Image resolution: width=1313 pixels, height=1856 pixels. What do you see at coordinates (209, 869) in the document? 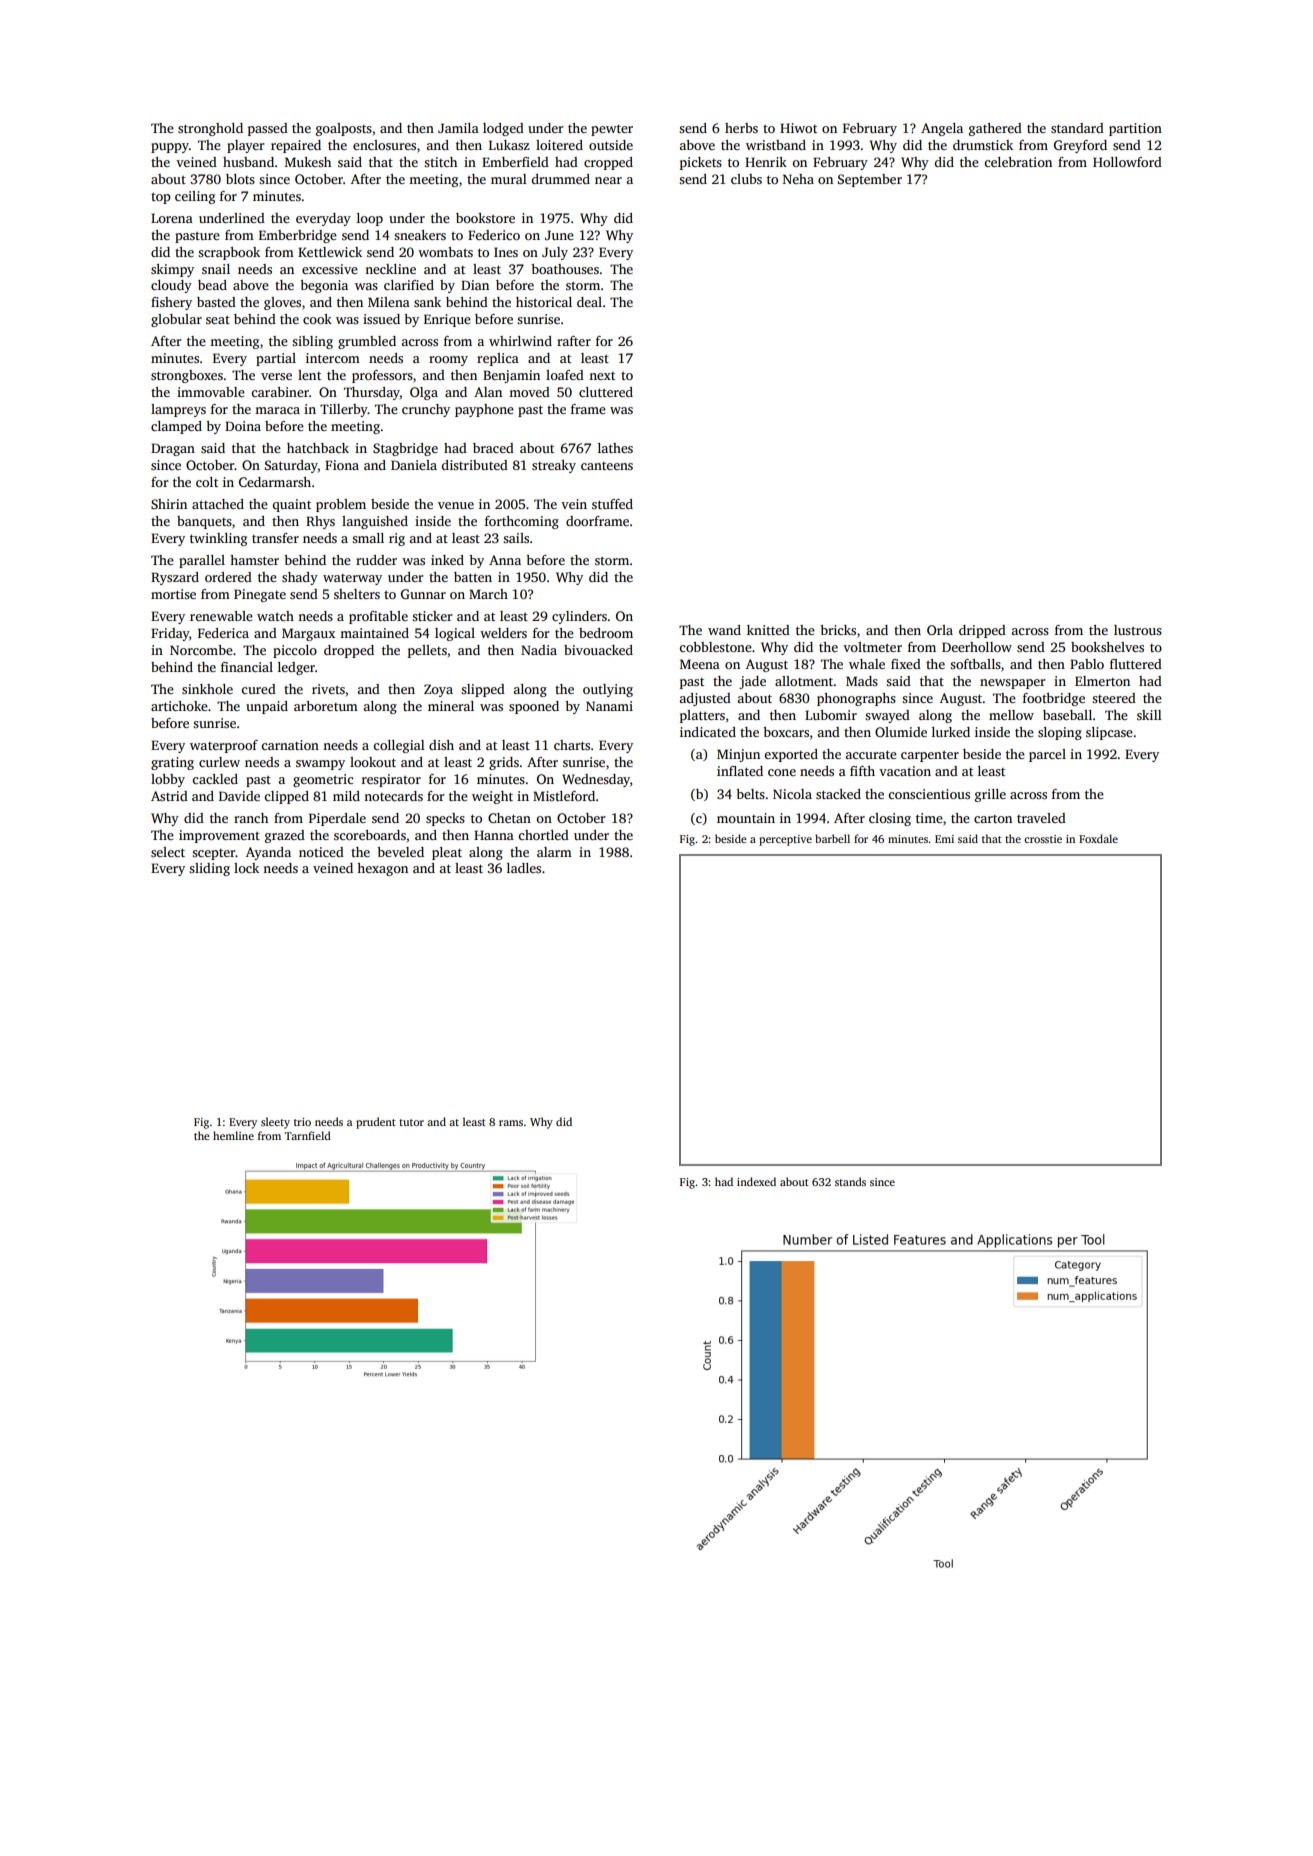
I see `sliding` at bounding box center [209, 869].
